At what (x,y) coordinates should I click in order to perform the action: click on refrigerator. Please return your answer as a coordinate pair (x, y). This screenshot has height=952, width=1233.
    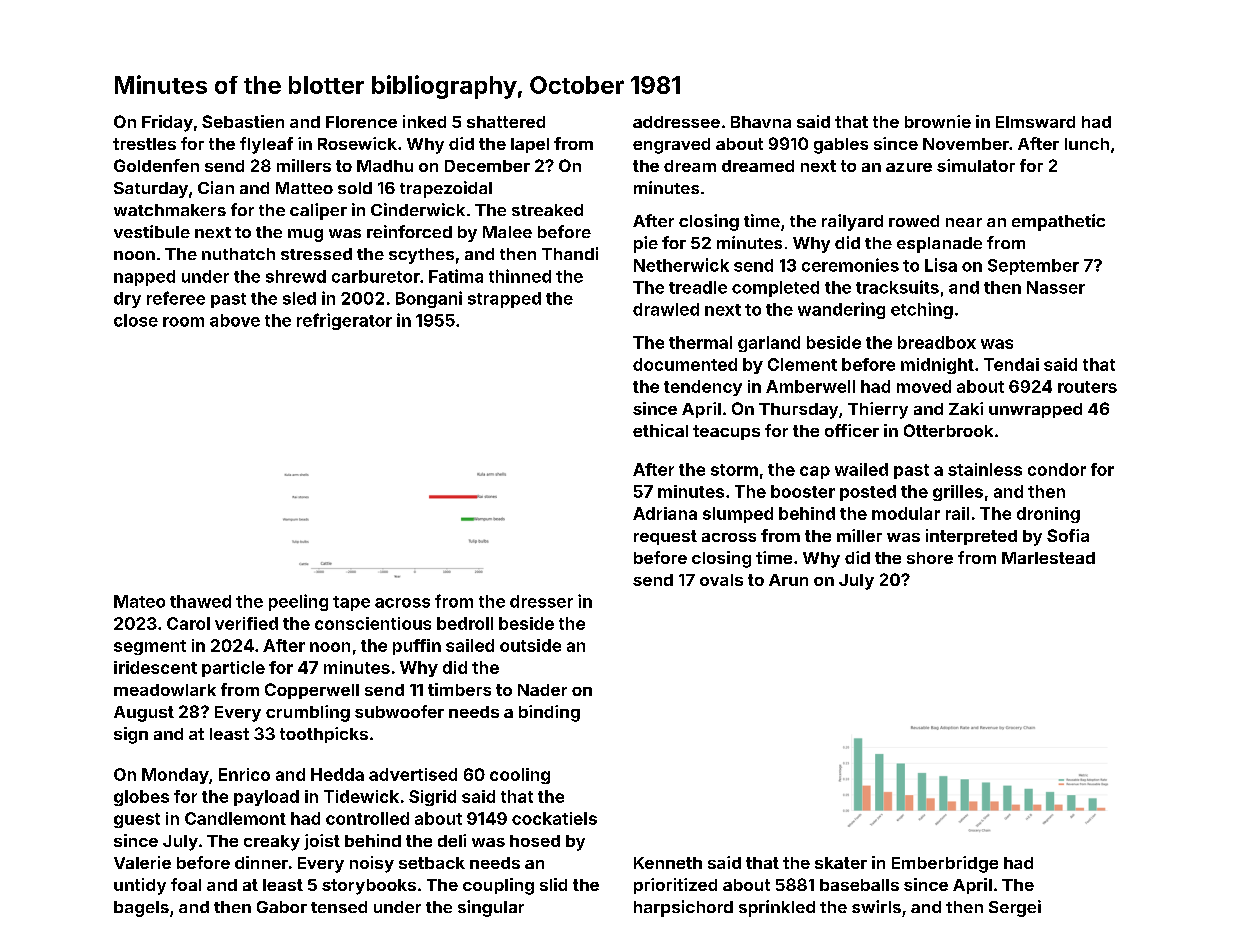
    Looking at the image, I should click on (344, 321).
